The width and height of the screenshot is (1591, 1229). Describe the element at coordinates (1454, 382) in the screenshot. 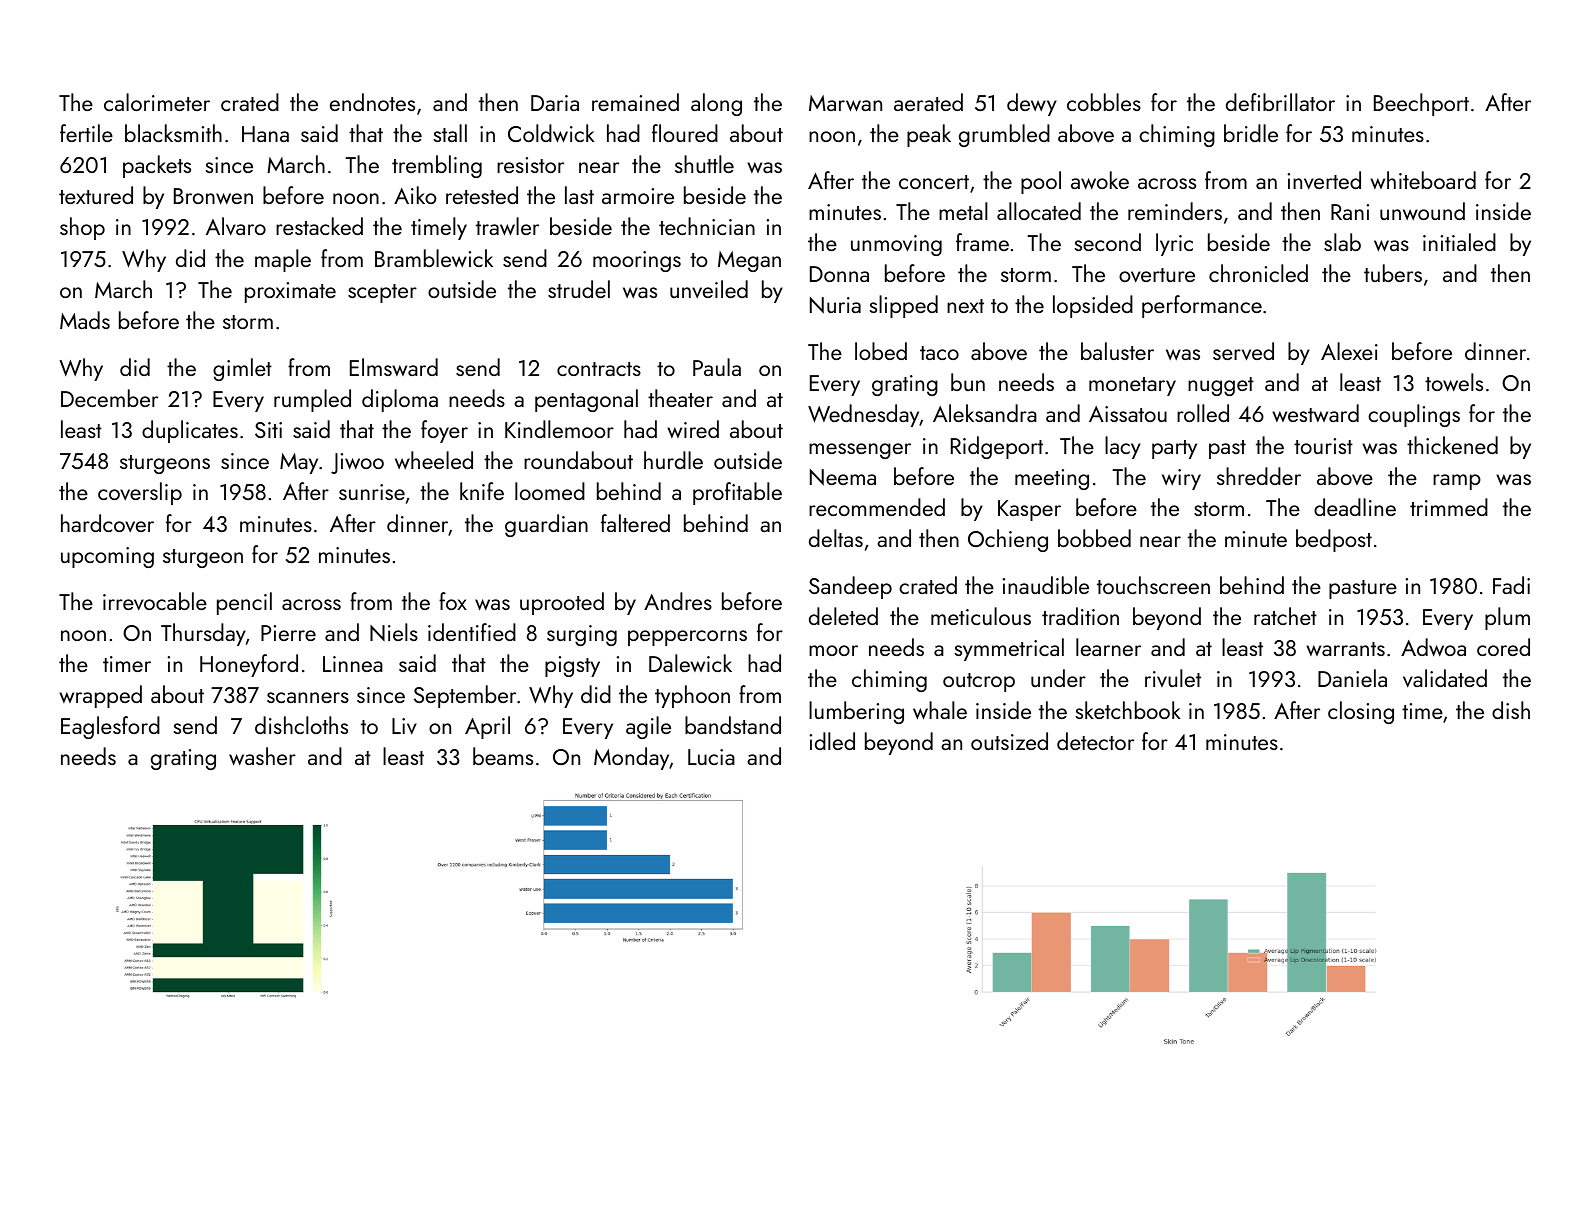

I see `towels` at that location.
